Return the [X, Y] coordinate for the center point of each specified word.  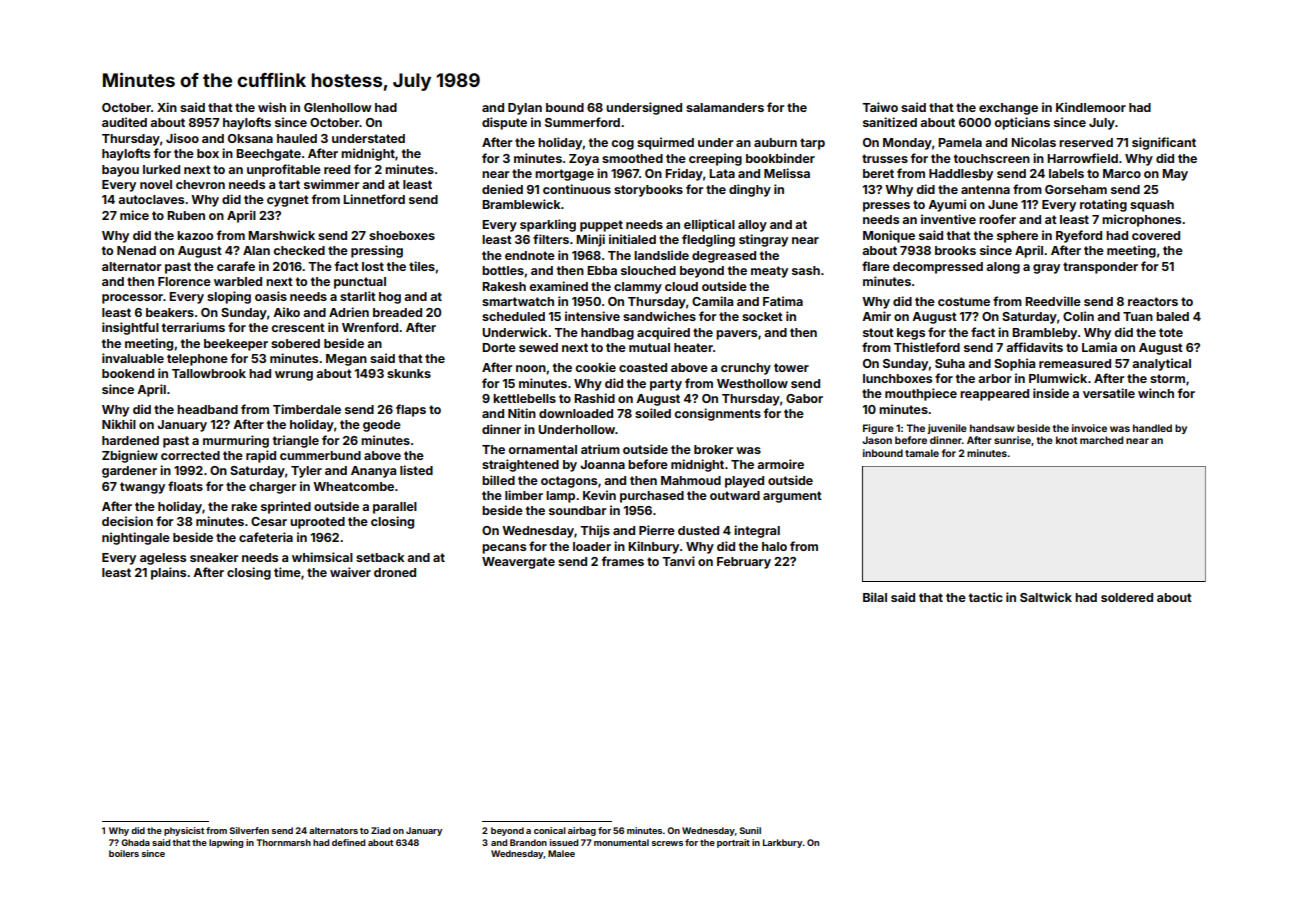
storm [1167, 378]
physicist [184, 831]
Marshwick [281, 235]
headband [207, 409]
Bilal [875, 597]
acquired [663, 333]
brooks [955, 250]
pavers [736, 335]
